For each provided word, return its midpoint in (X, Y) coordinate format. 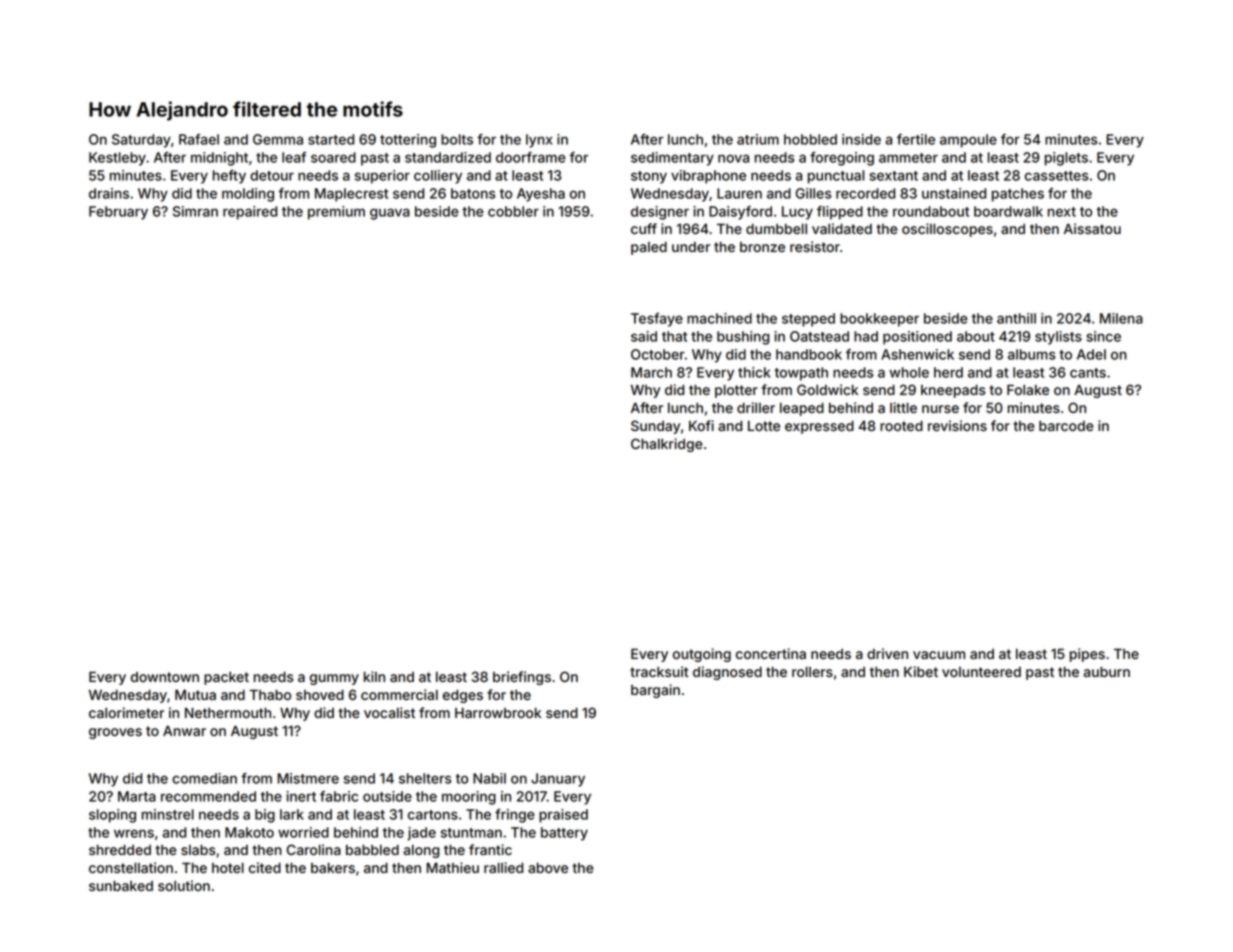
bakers (333, 868)
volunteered (981, 672)
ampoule (968, 141)
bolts (457, 139)
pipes (1087, 655)
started (331, 139)
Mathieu (452, 867)
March (651, 372)
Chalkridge (667, 445)
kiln (374, 676)
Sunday (655, 427)
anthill (1016, 318)
